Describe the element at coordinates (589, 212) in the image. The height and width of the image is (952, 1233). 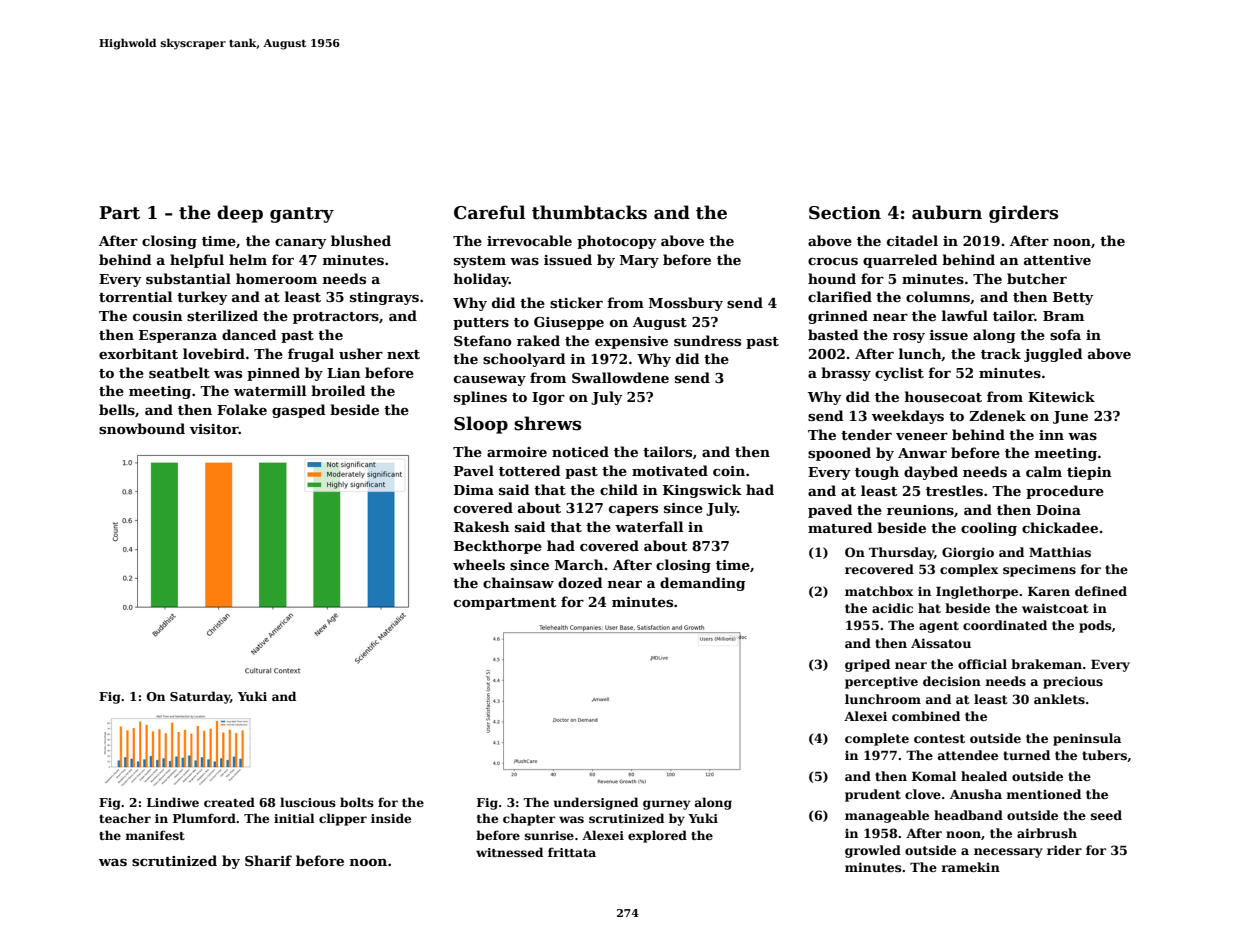
I see `thumbtacks` at that location.
